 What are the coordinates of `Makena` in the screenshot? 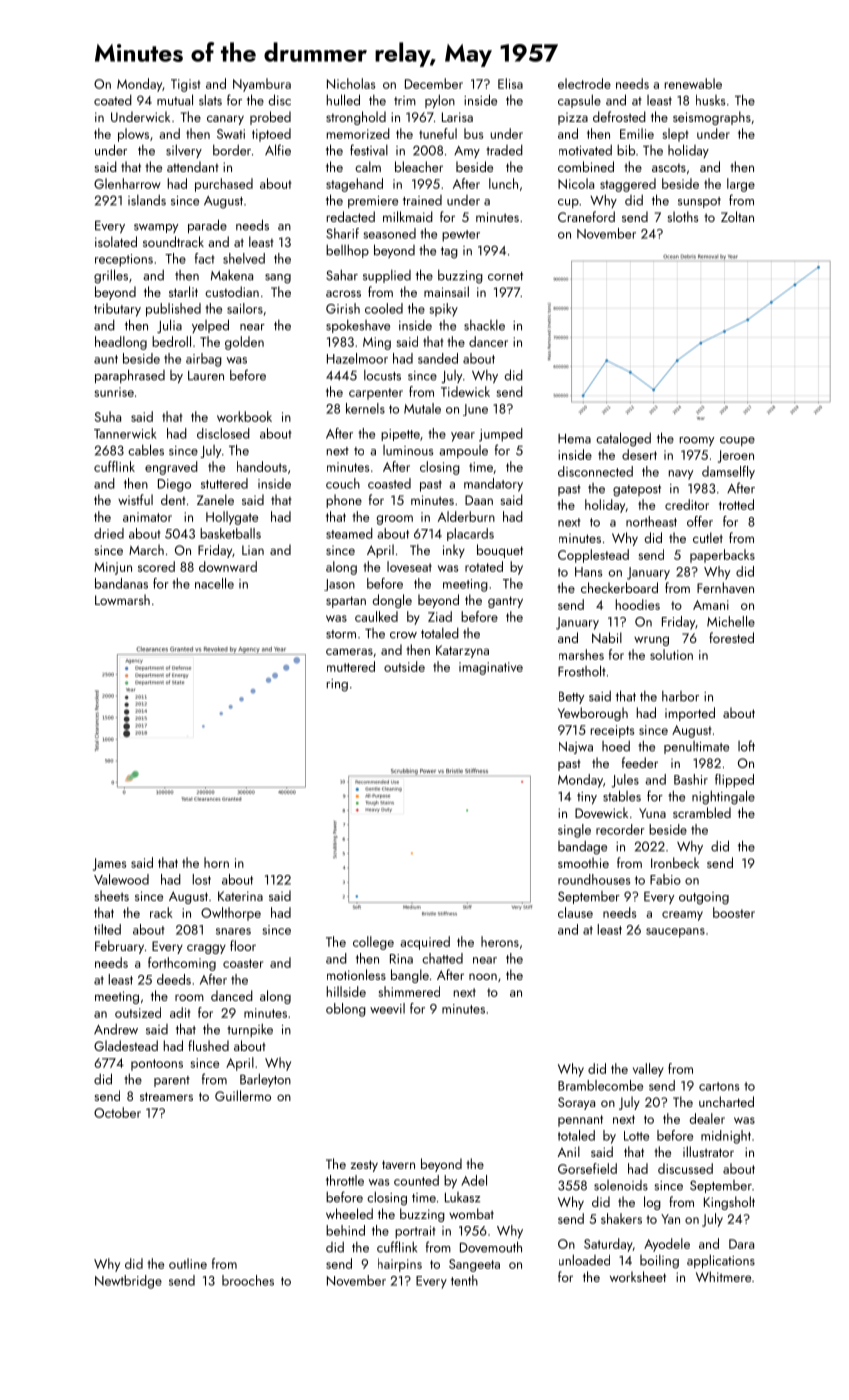 It's located at (232, 275).
